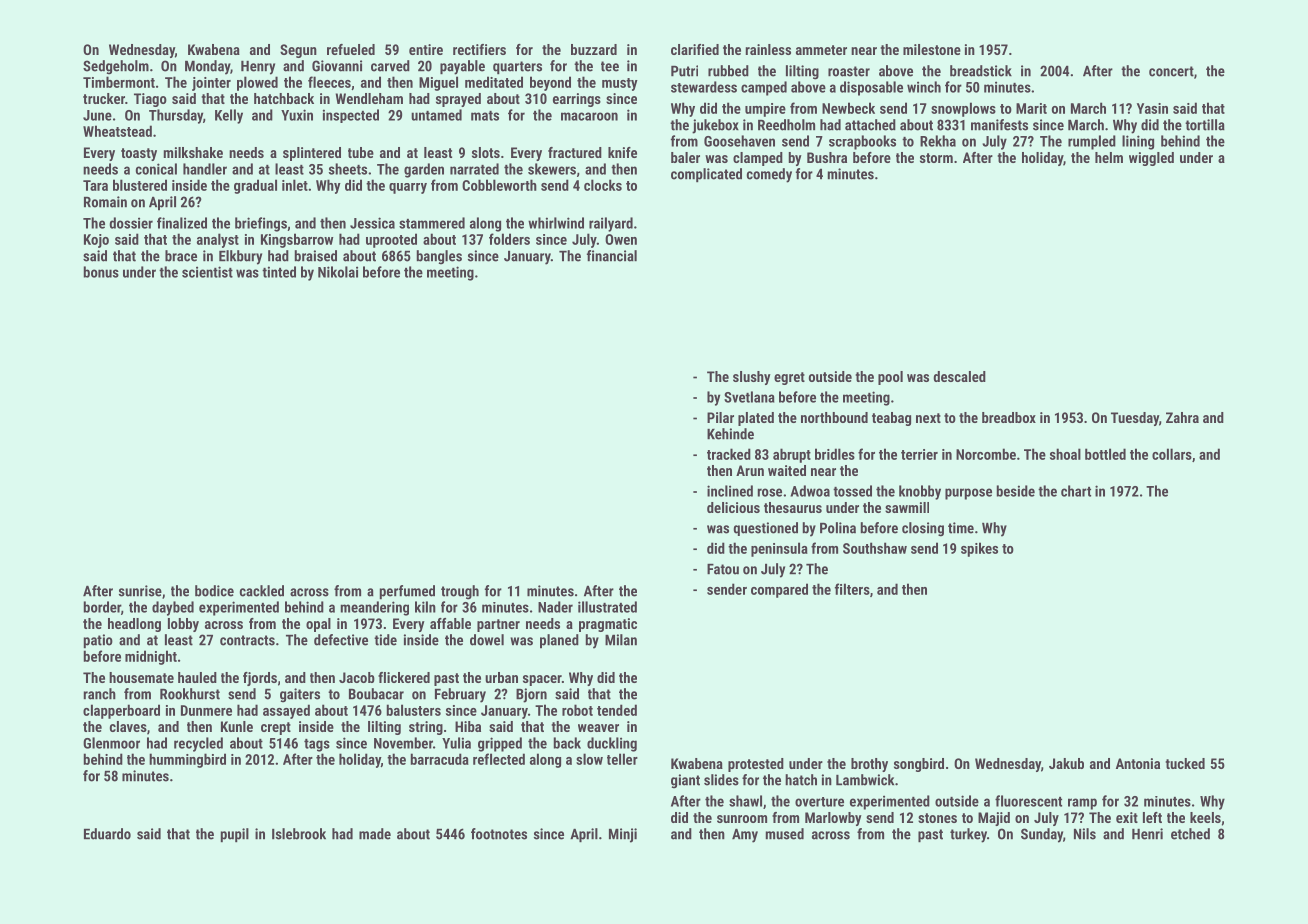  What do you see at coordinates (351, 49) in the screenshot?
I see `refueled` at bounding box center [351, 49].
